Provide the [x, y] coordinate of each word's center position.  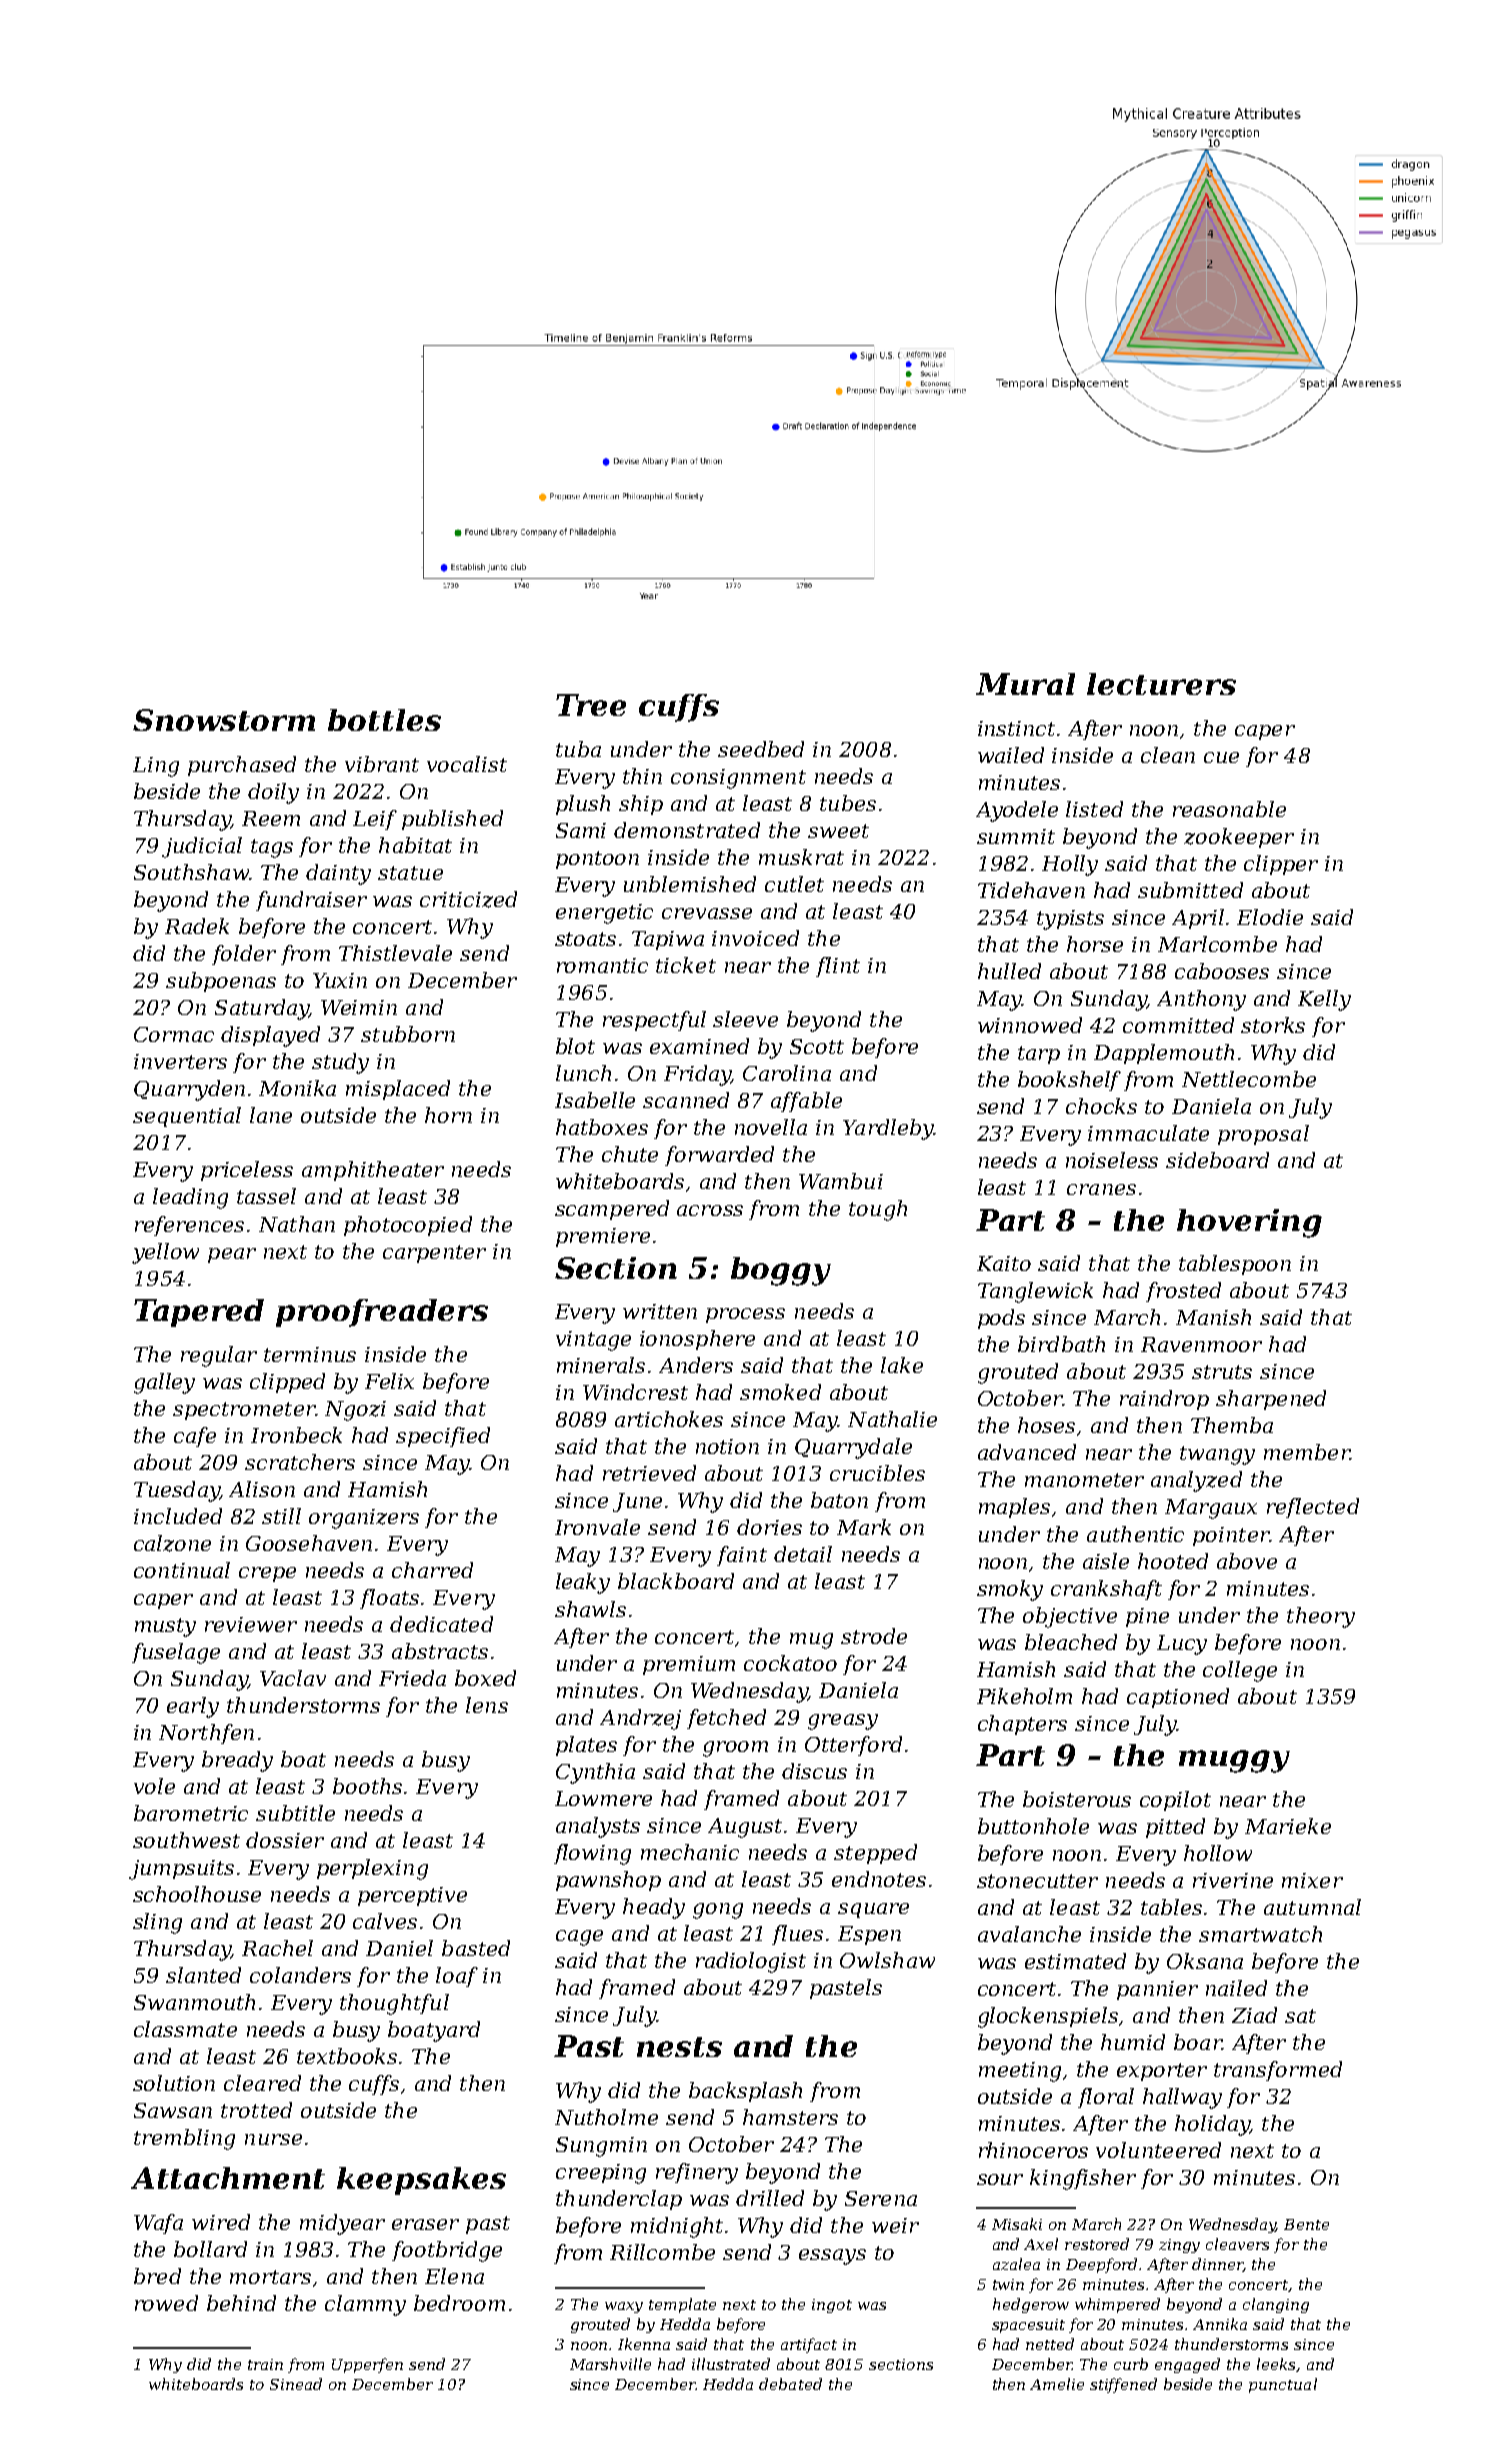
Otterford [853, 1746]
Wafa [158, 2224]
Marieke [1288, 1826]
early [193, 1707]
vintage [593, 1341]
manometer [1084, 1480]
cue [1221, 757]
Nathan [297, 1224]
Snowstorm [224, 720]
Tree [591, 705]
